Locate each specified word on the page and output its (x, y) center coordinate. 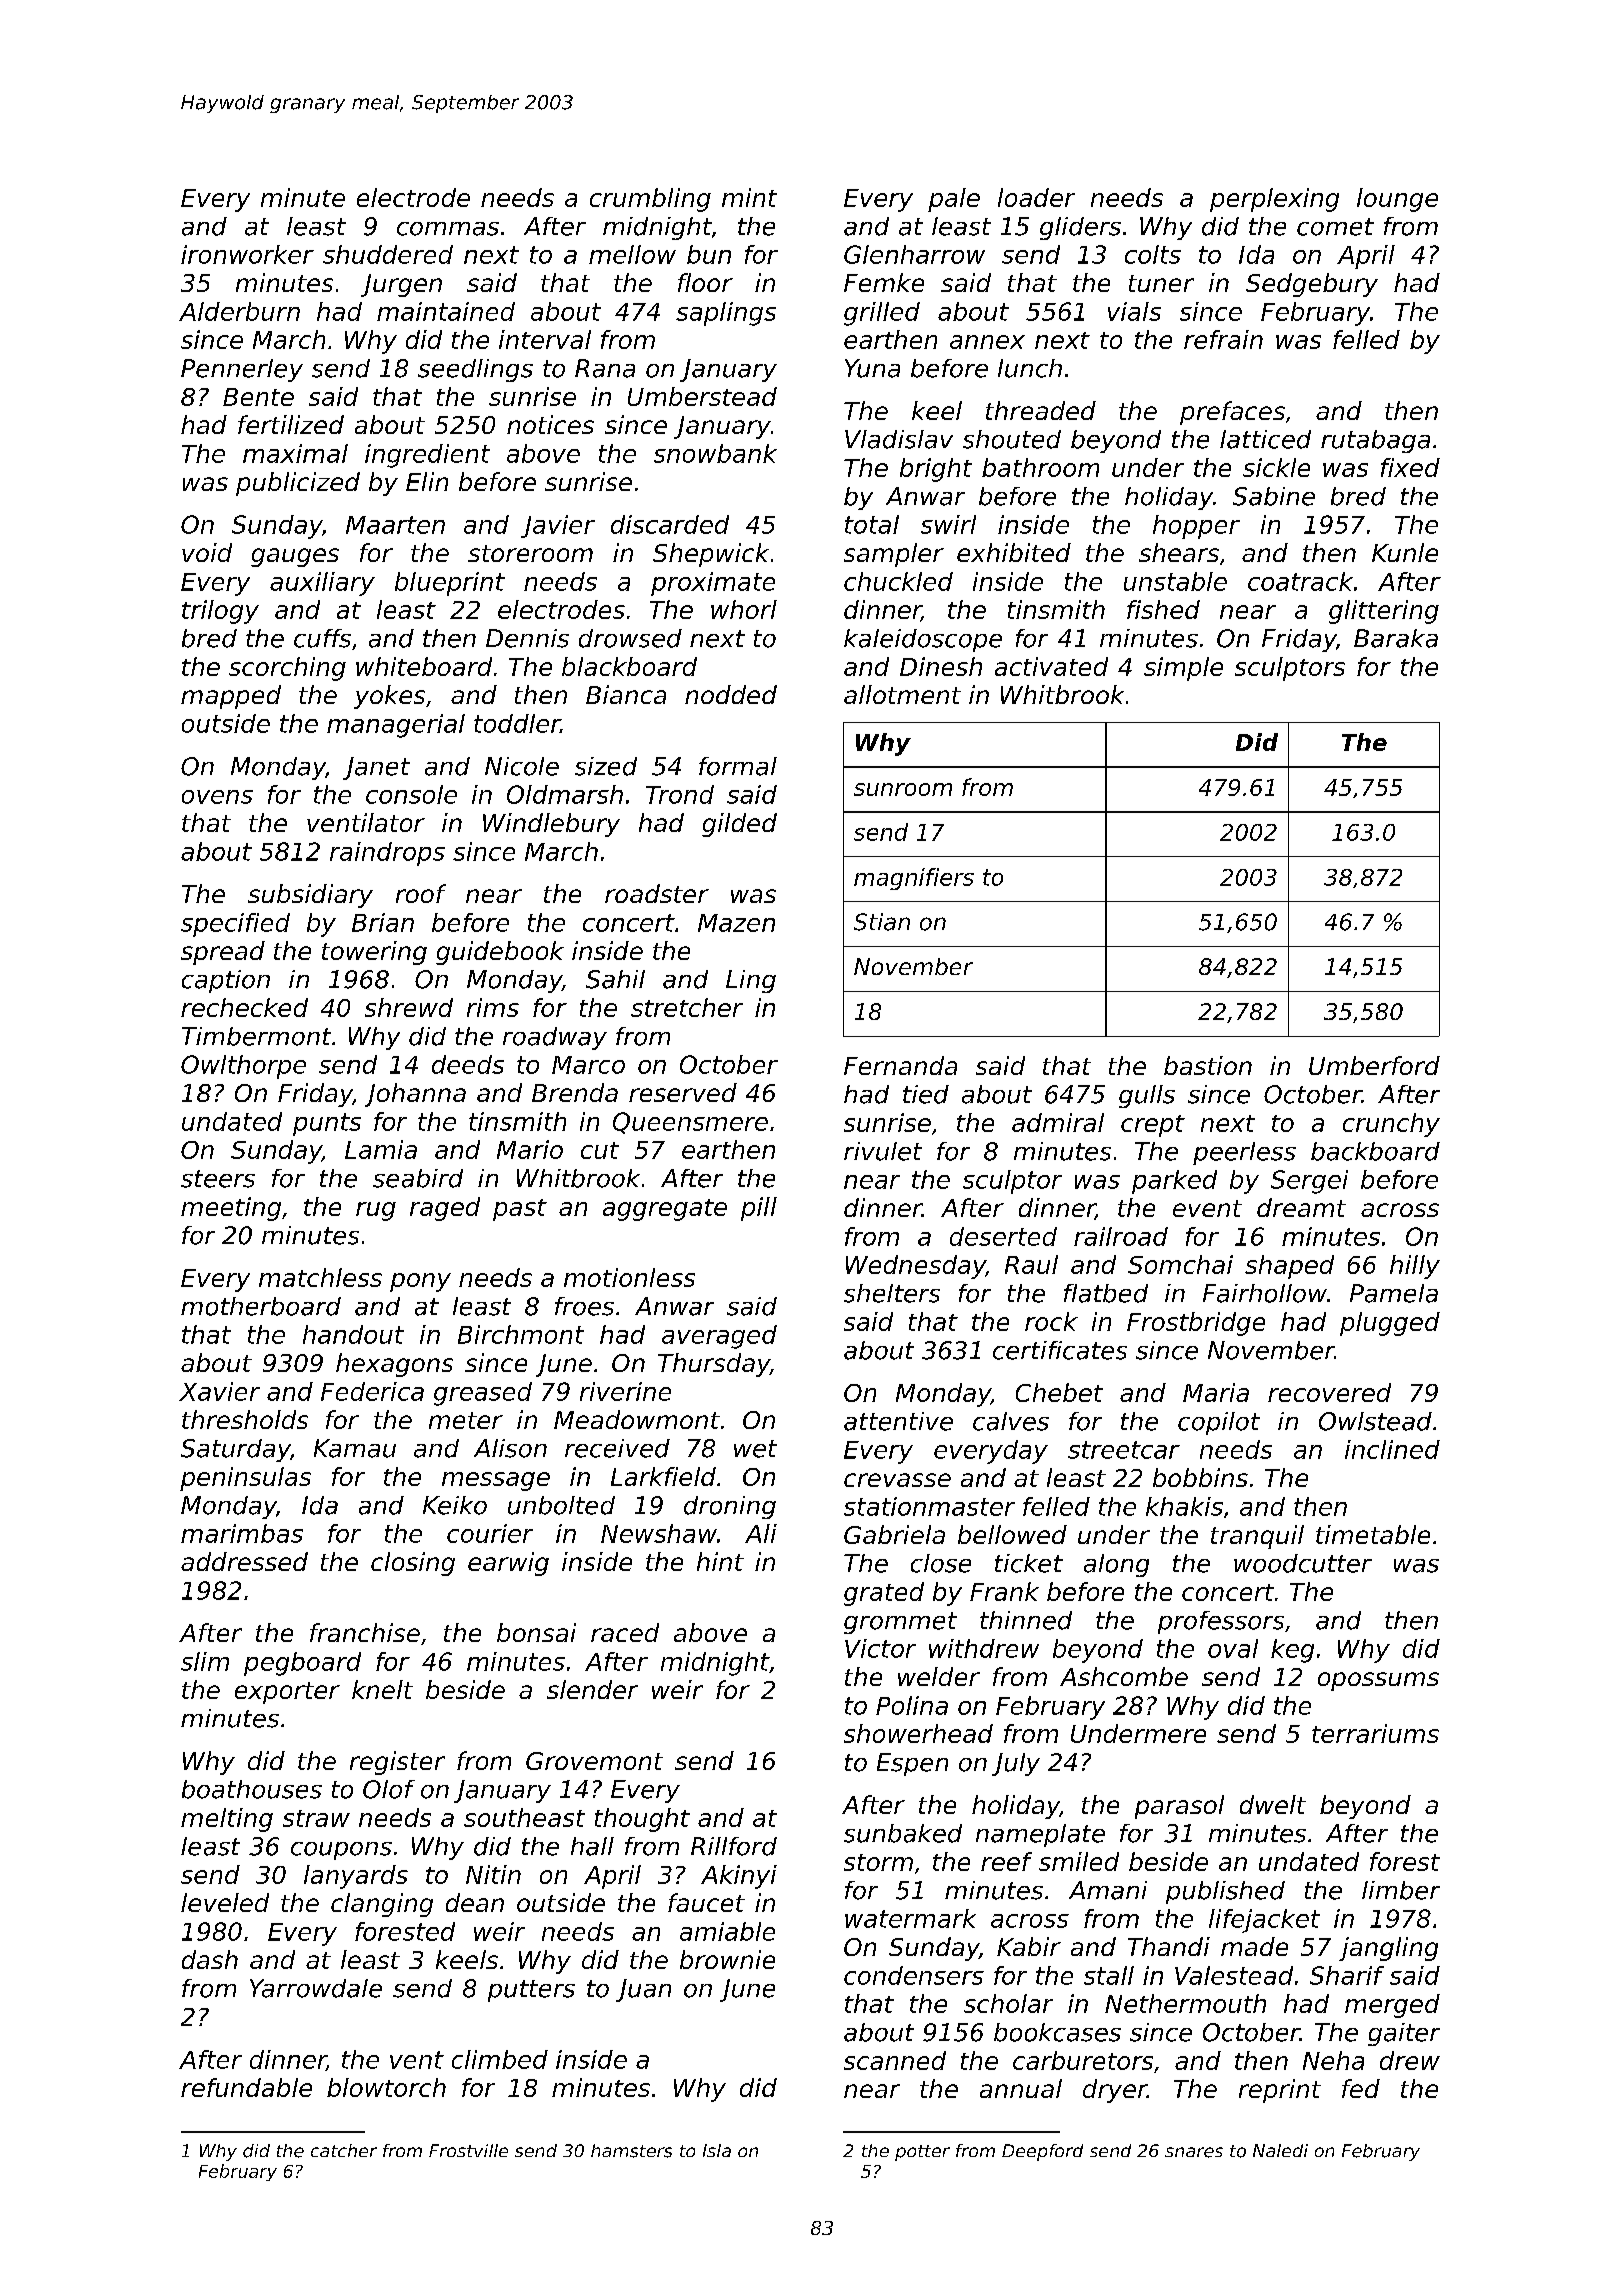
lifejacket (1264, 1921)
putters (531, 1991)
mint (749, 197)
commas (448, 229)
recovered (1329, 1392)
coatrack (1300, 581)
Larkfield (663, 1476)
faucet (706, 1902)
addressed (244, 1561)
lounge (1397, 200)
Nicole (522, 766)
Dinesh (941, 666)
